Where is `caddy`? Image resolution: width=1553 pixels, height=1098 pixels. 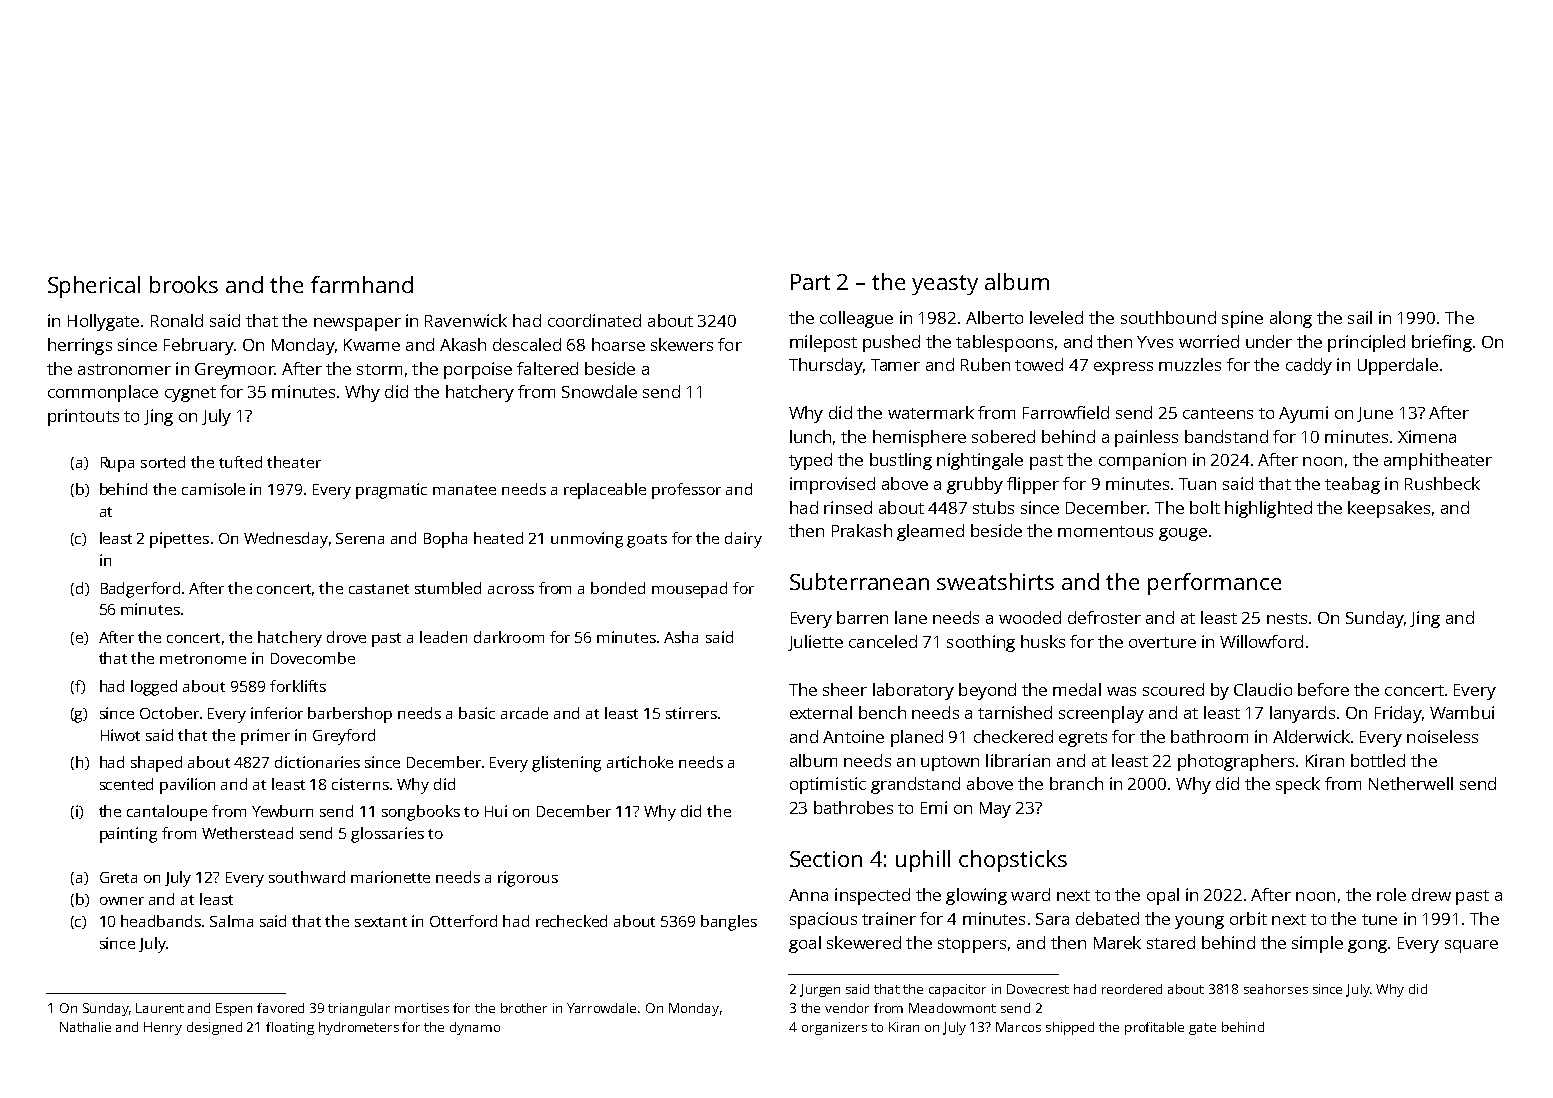 caddy is located at coordinates (1309, 366).
